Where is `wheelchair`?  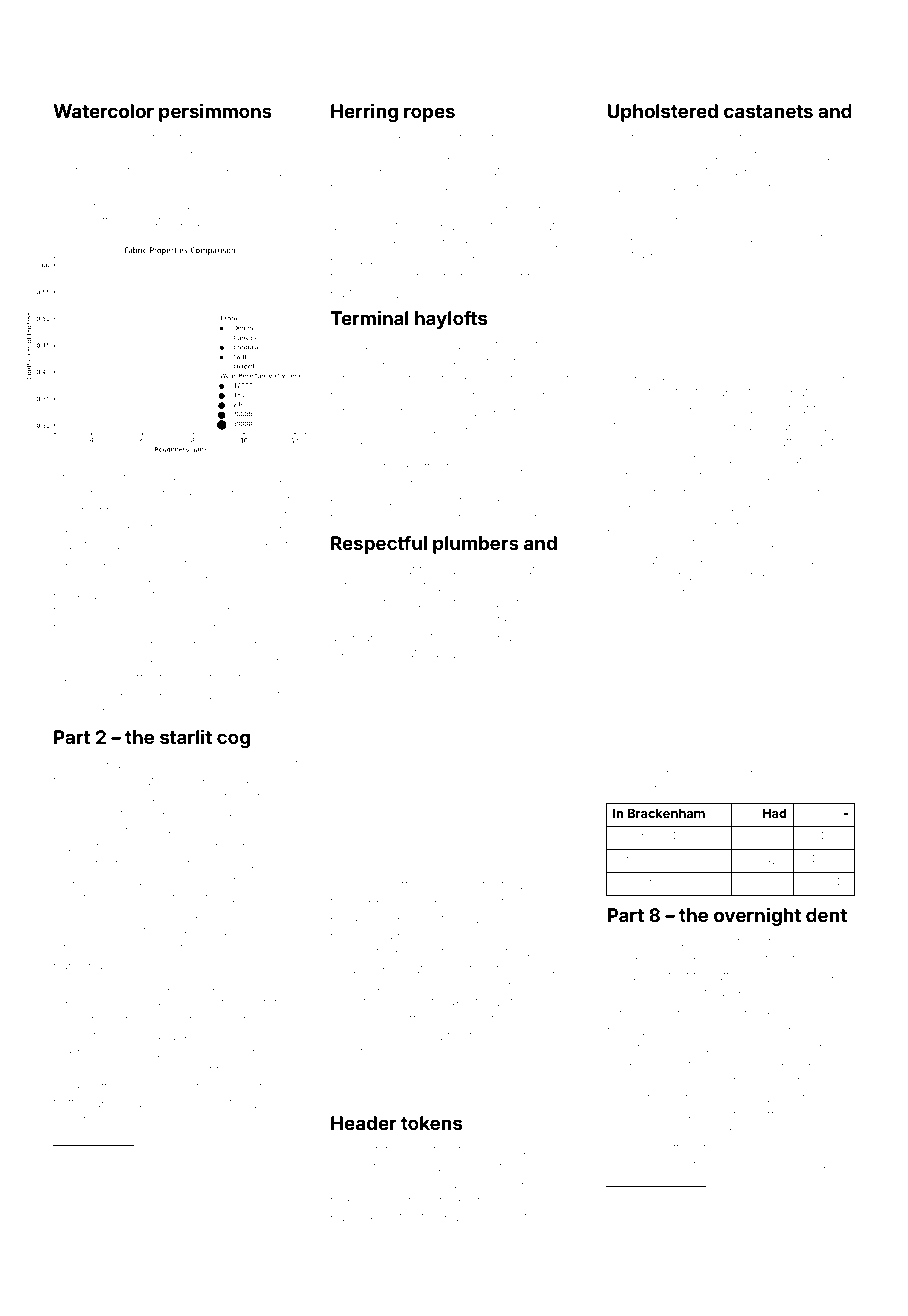
wheelchair is located at coordinates (748, 543).
